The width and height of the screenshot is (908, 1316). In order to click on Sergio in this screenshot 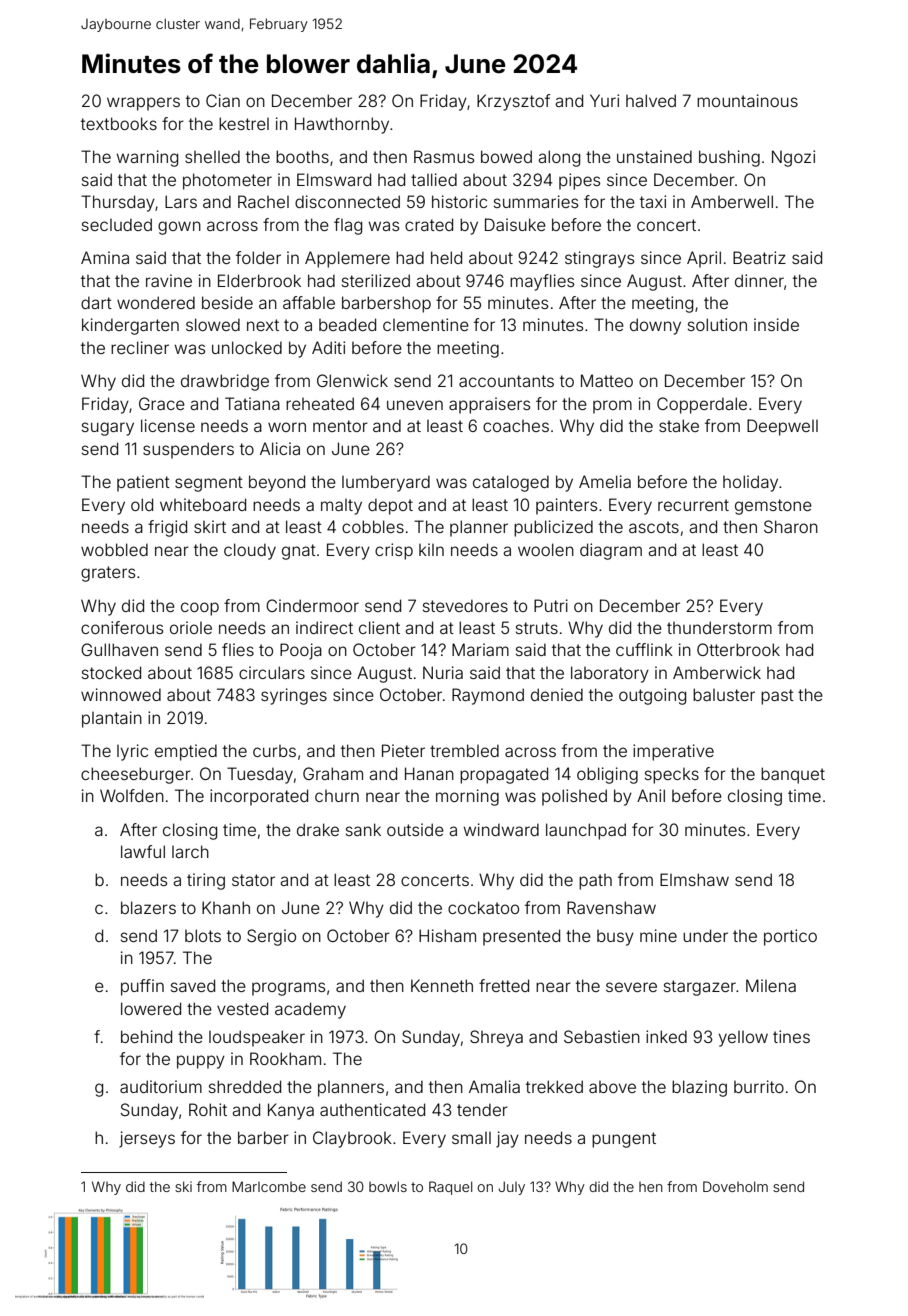, I will do `click(271, 937)`.
